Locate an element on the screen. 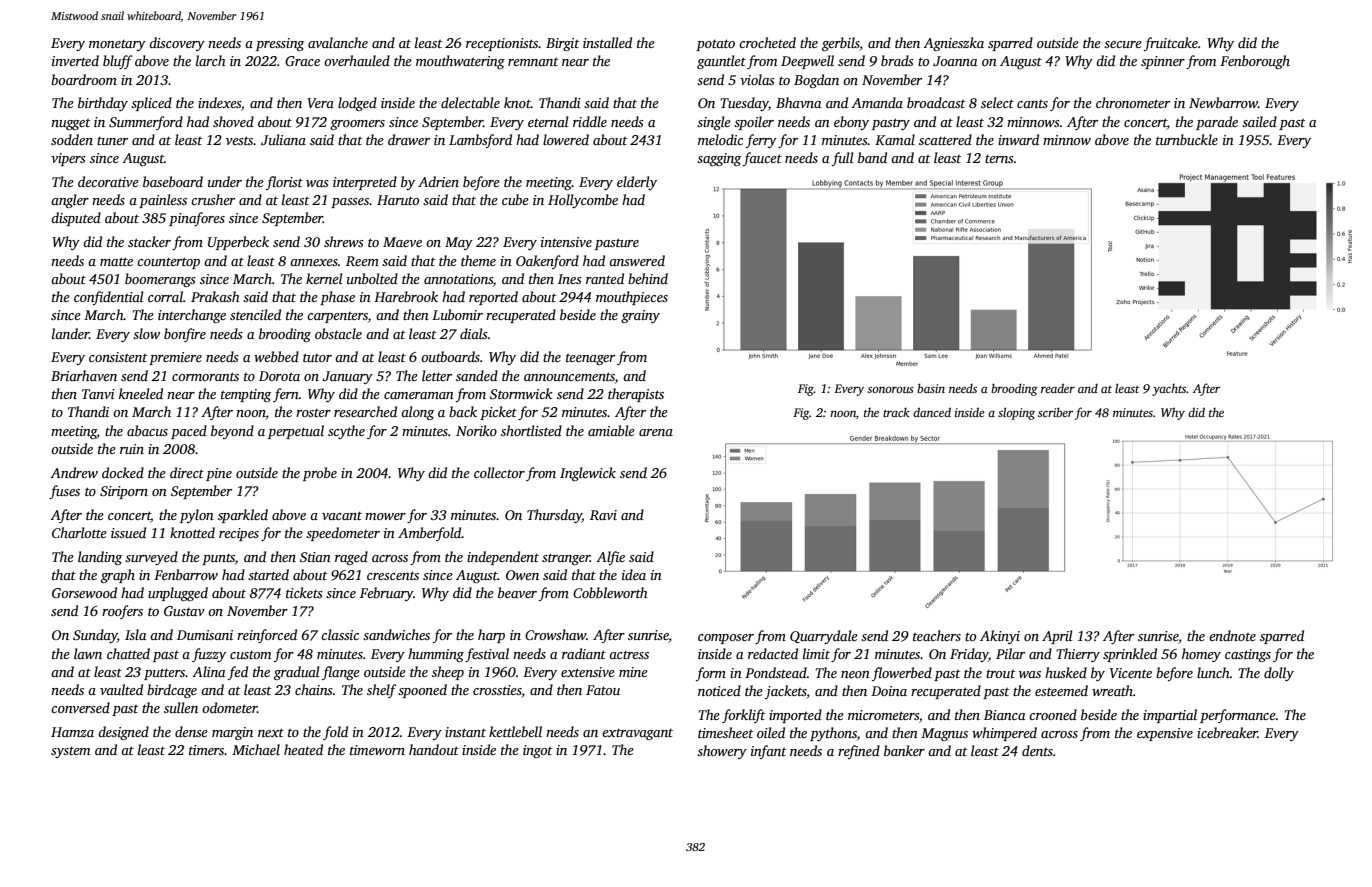 This screenshot has width=1372, height=887. ingot is located at coordinates (537, 751).
